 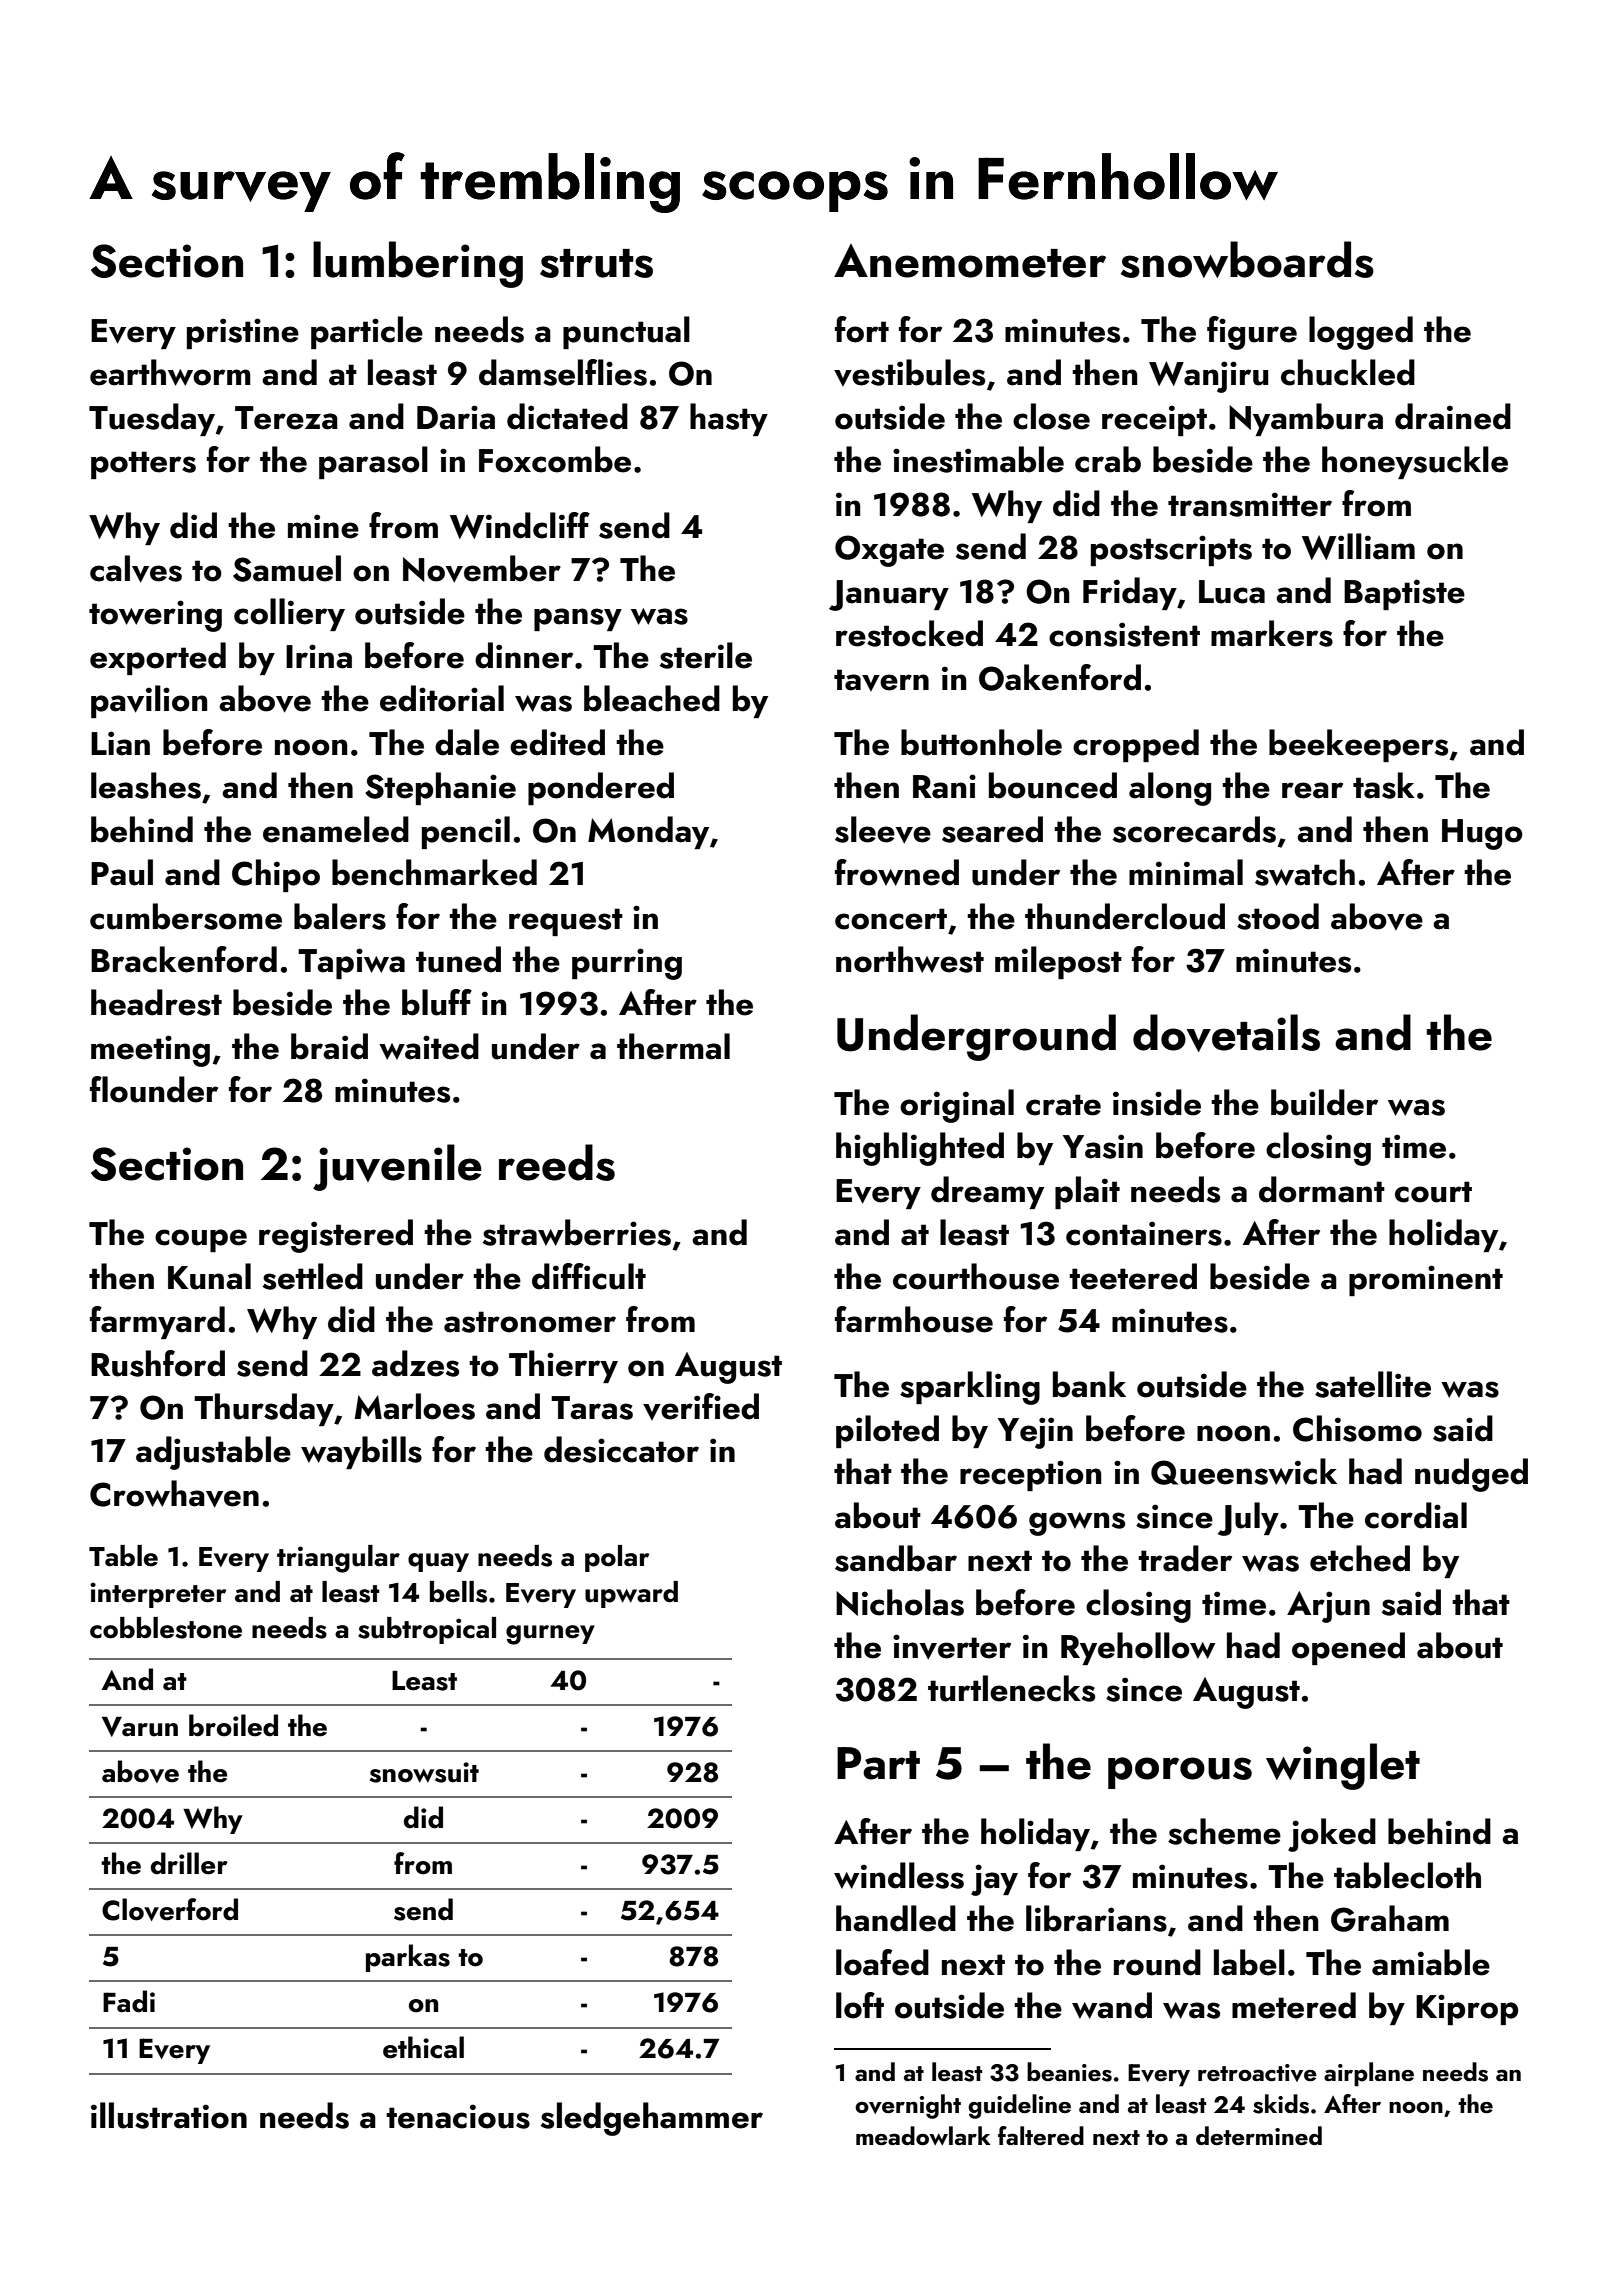 I want to click on lumbering, so click(x=418, y=264).
